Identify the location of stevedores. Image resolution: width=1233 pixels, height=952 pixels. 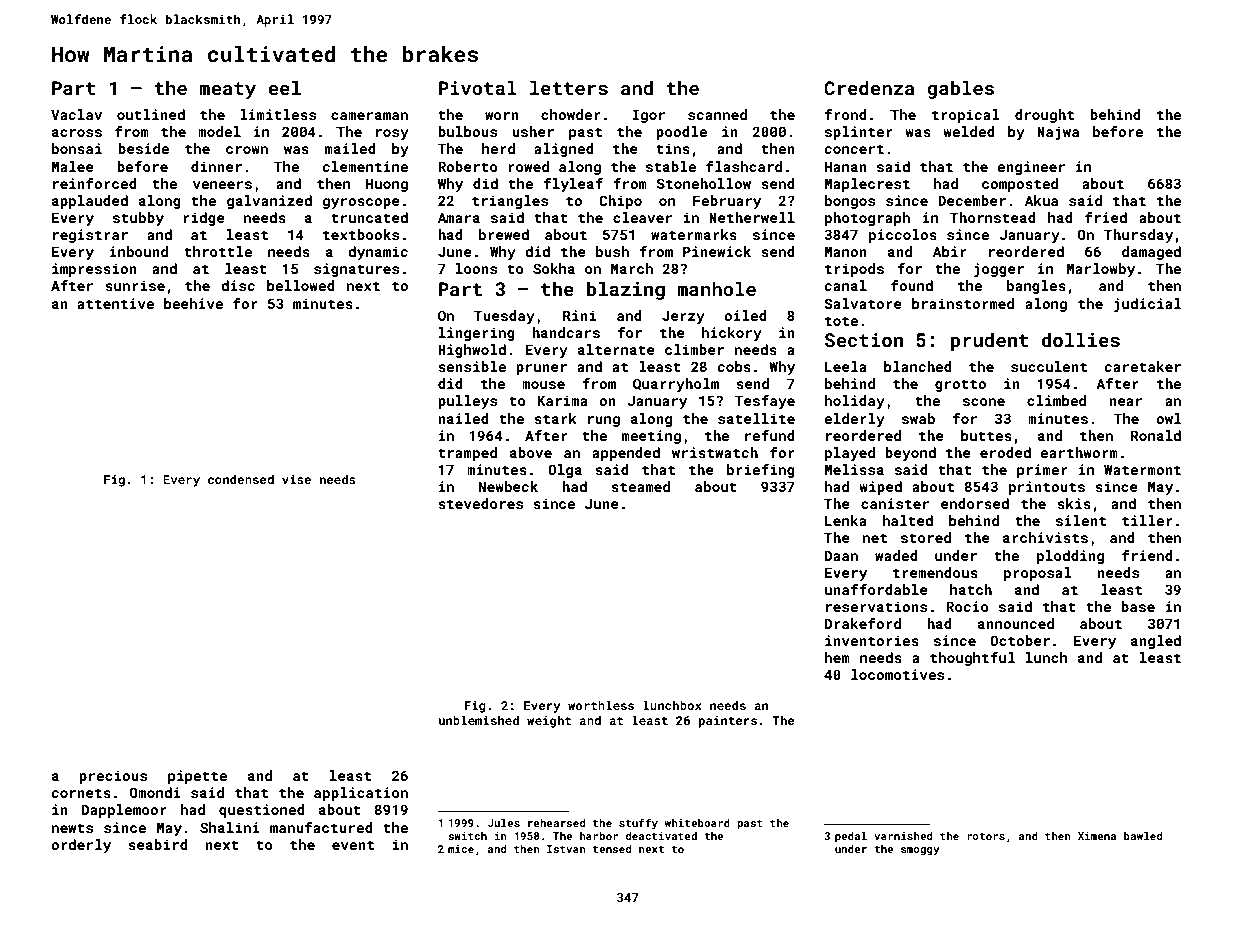
(480, 503).
